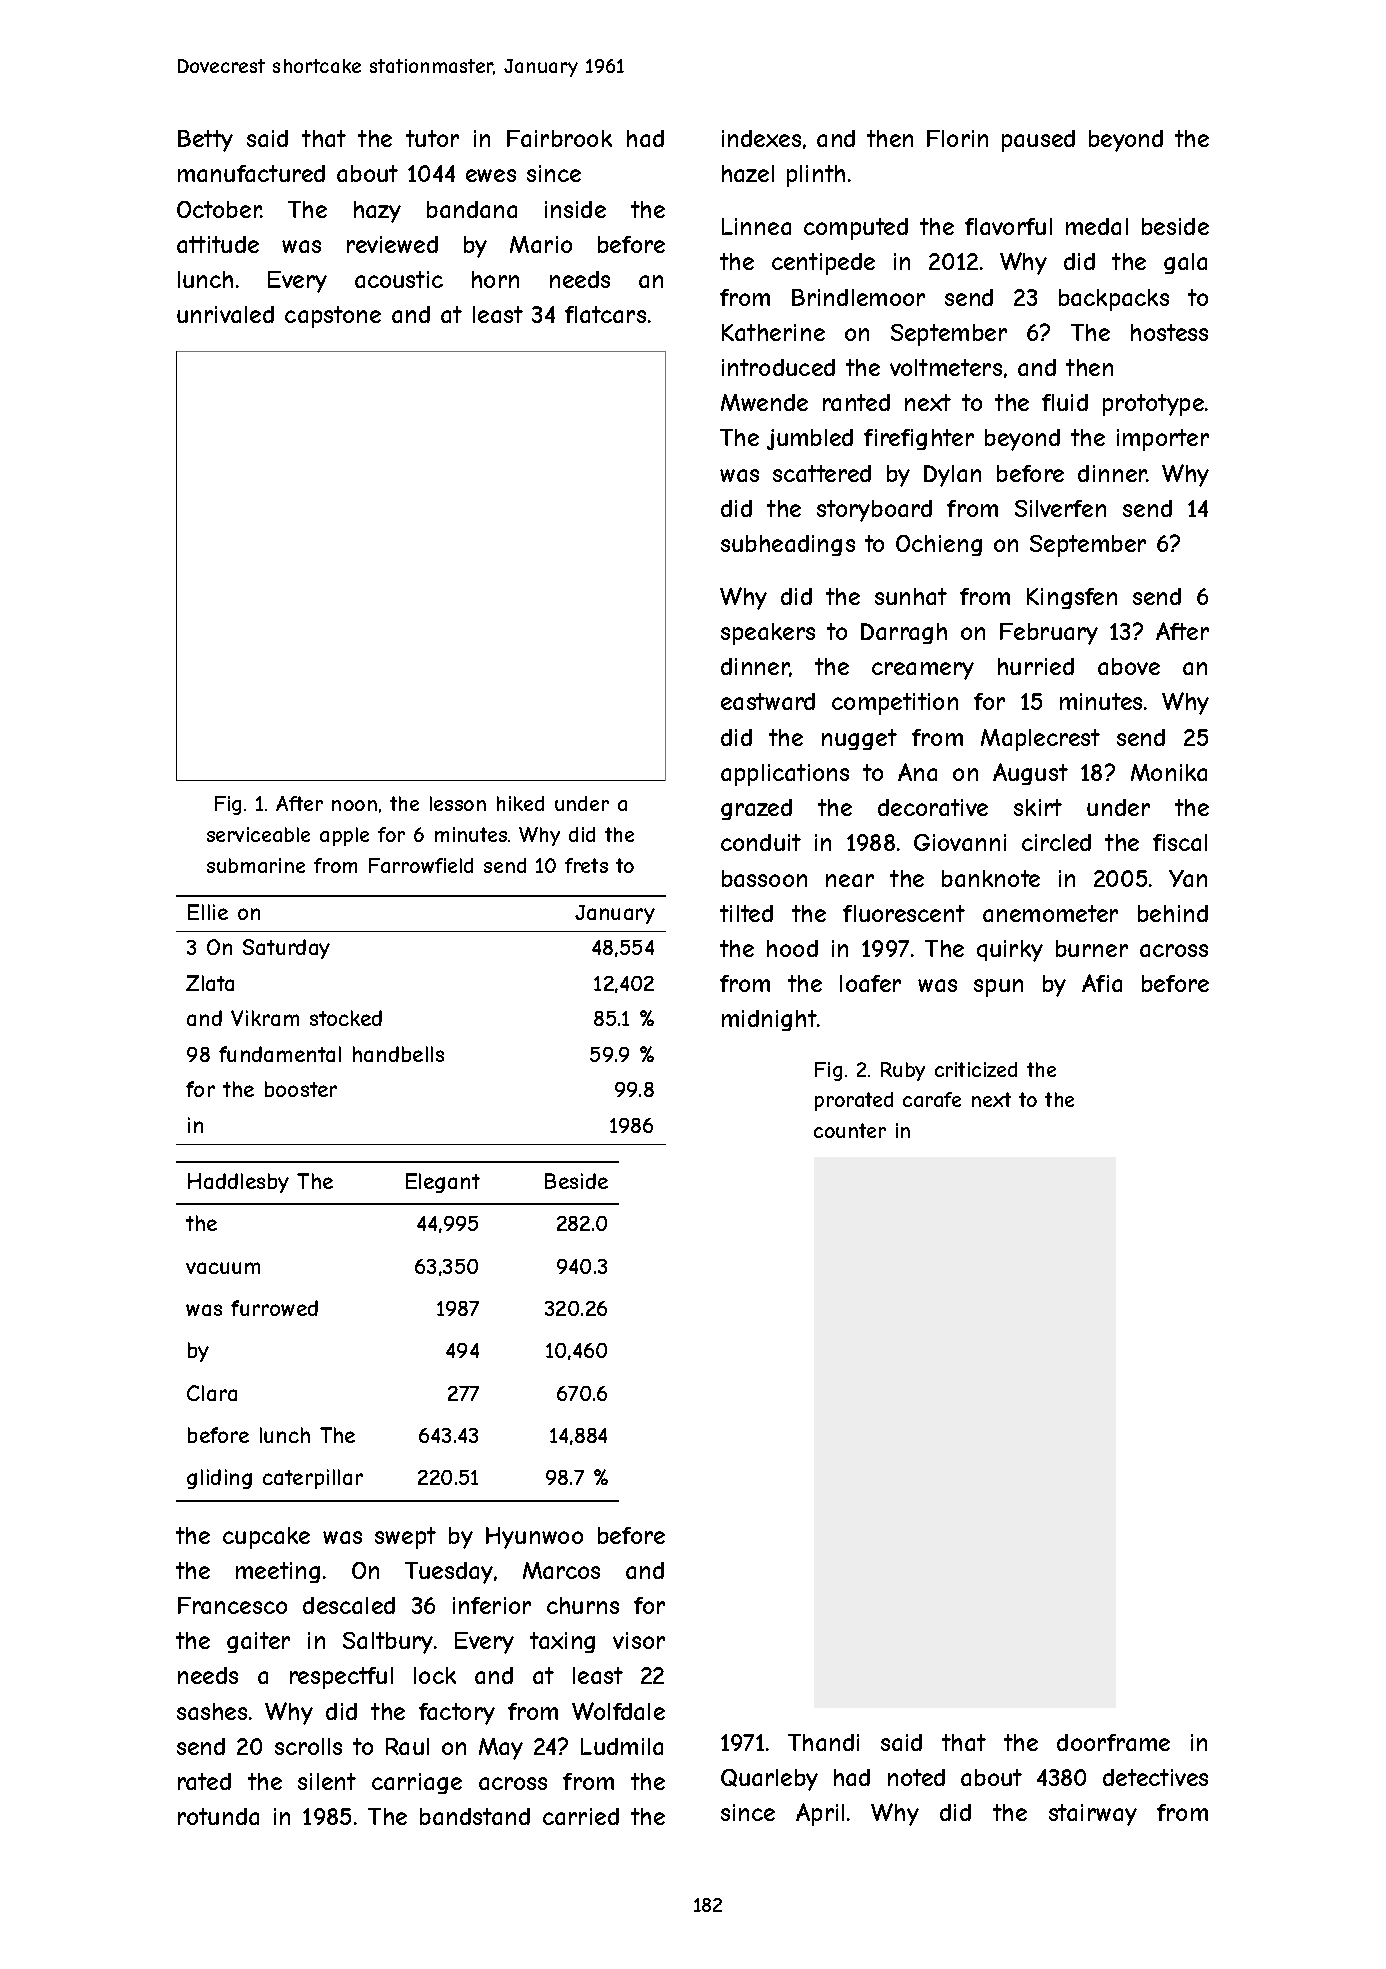 The height and width of the page is (1969, 1386). What do you see at coordinates (218, 1816) in the page?
I see `rotunda` at bounding box center [218, 1816].
